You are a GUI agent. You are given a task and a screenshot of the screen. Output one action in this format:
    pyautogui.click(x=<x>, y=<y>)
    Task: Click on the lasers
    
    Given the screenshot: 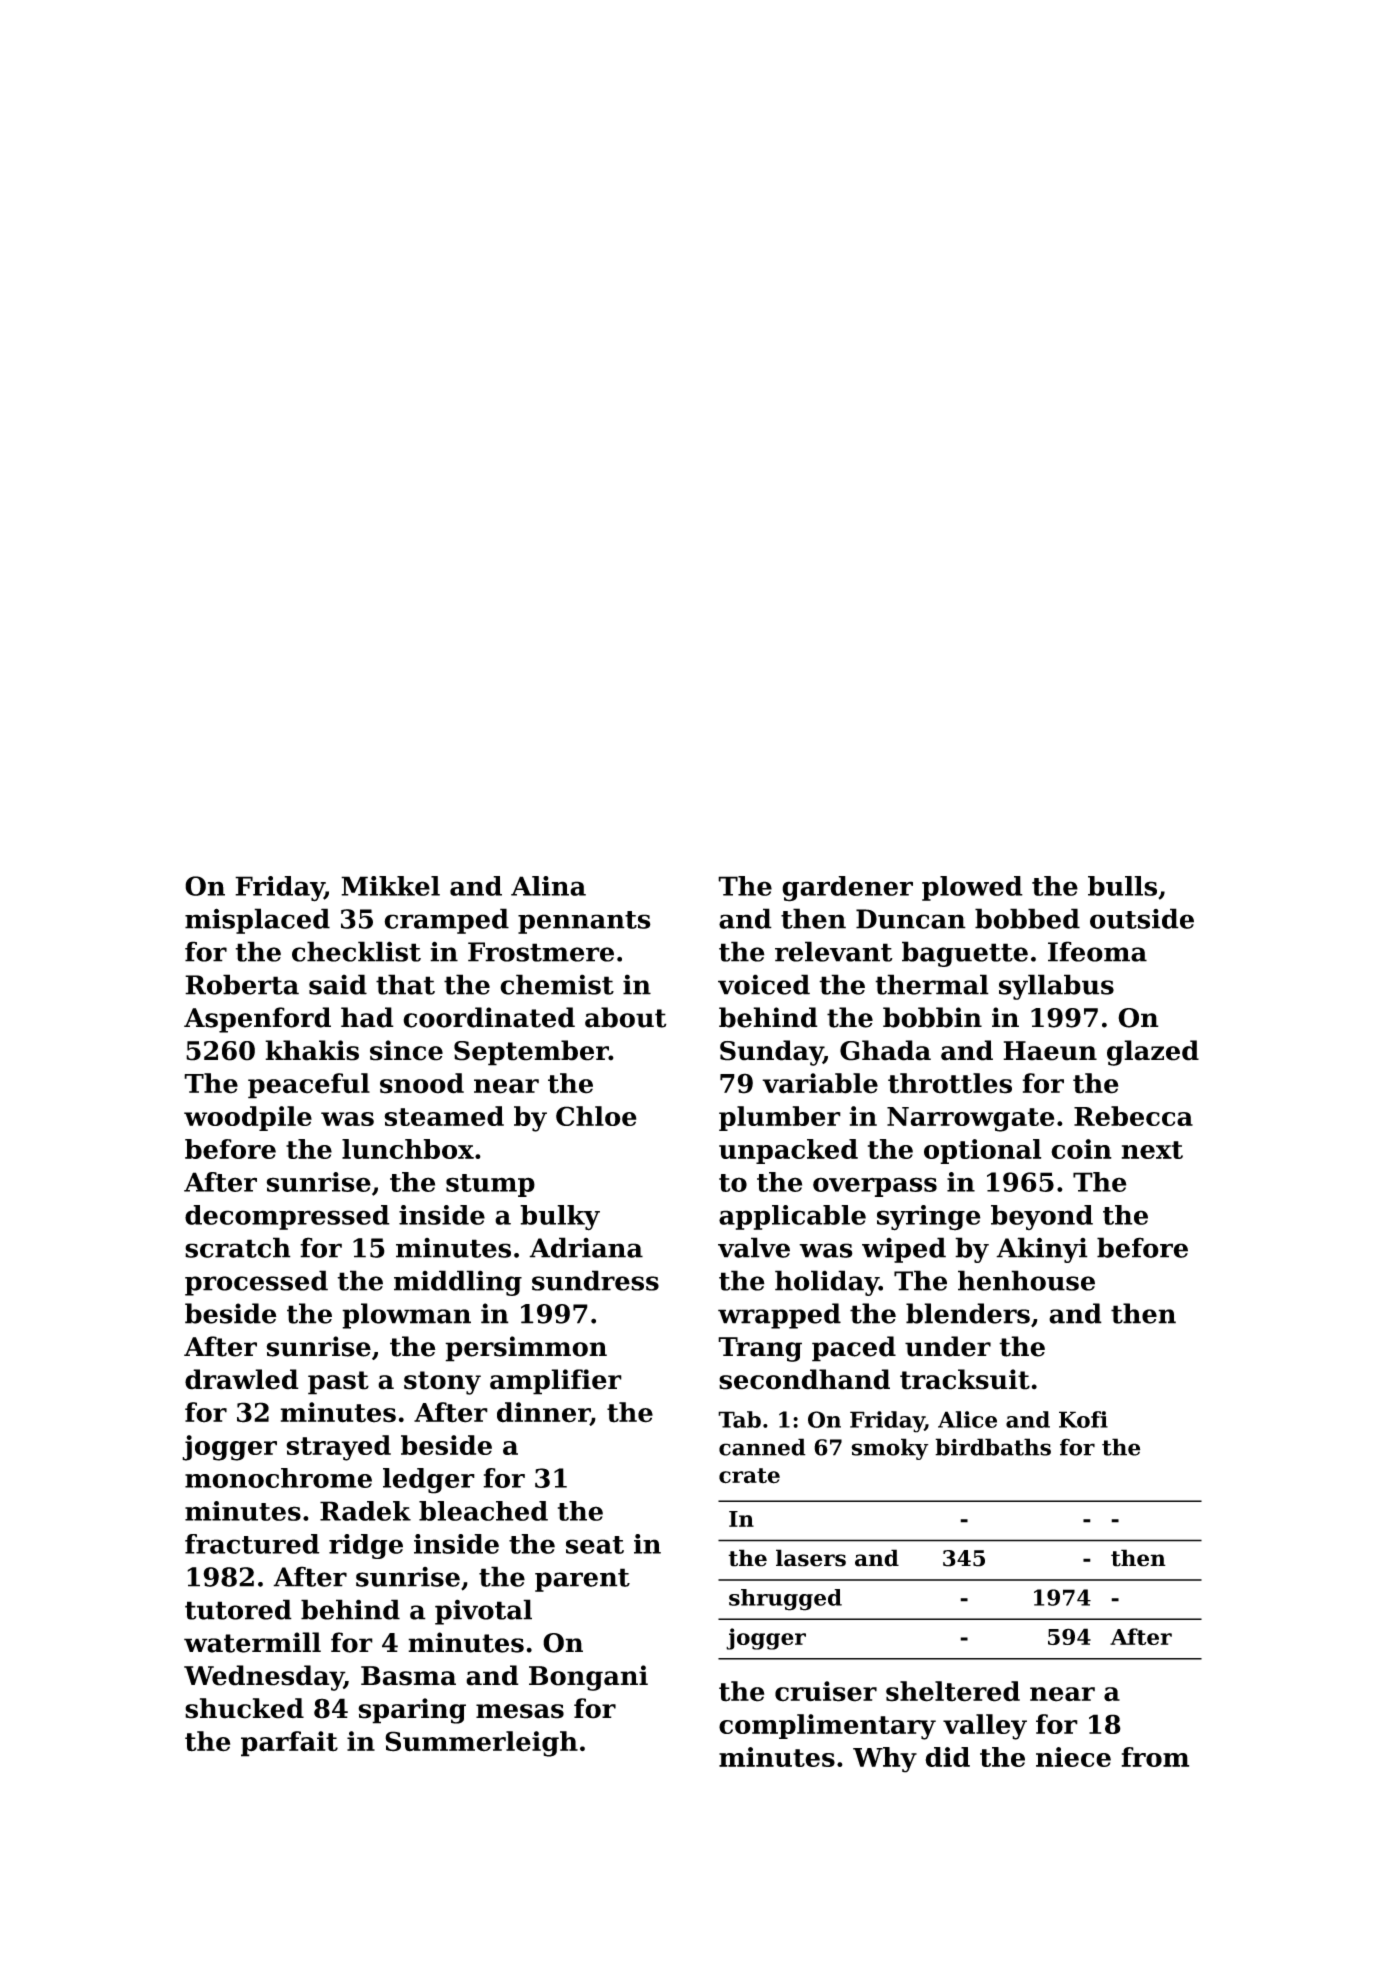 What is the action you would take?
    pyautogui.click(x=811, y=1558)
